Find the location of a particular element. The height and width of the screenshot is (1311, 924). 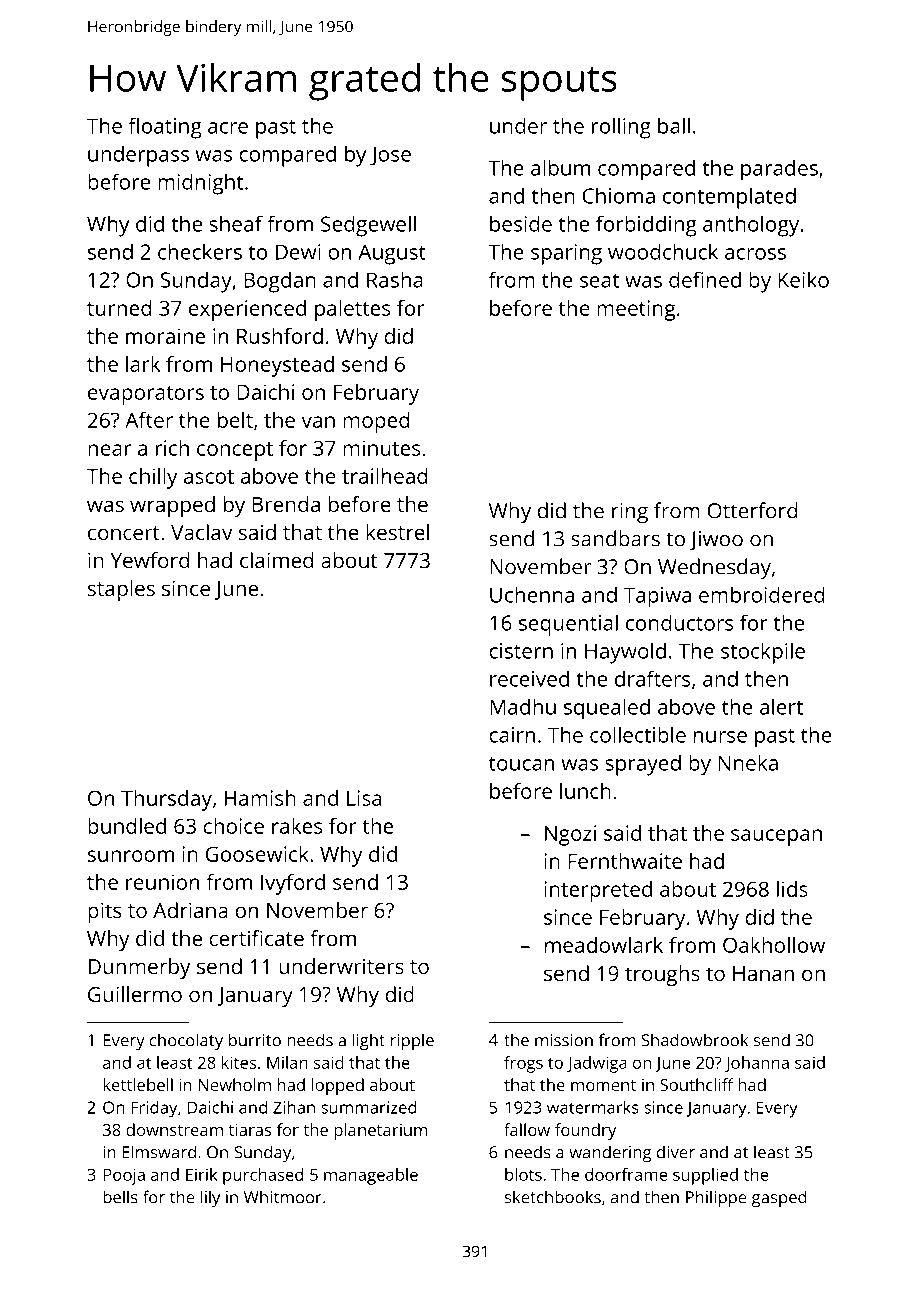

August is located at coordinates (392, 254).
